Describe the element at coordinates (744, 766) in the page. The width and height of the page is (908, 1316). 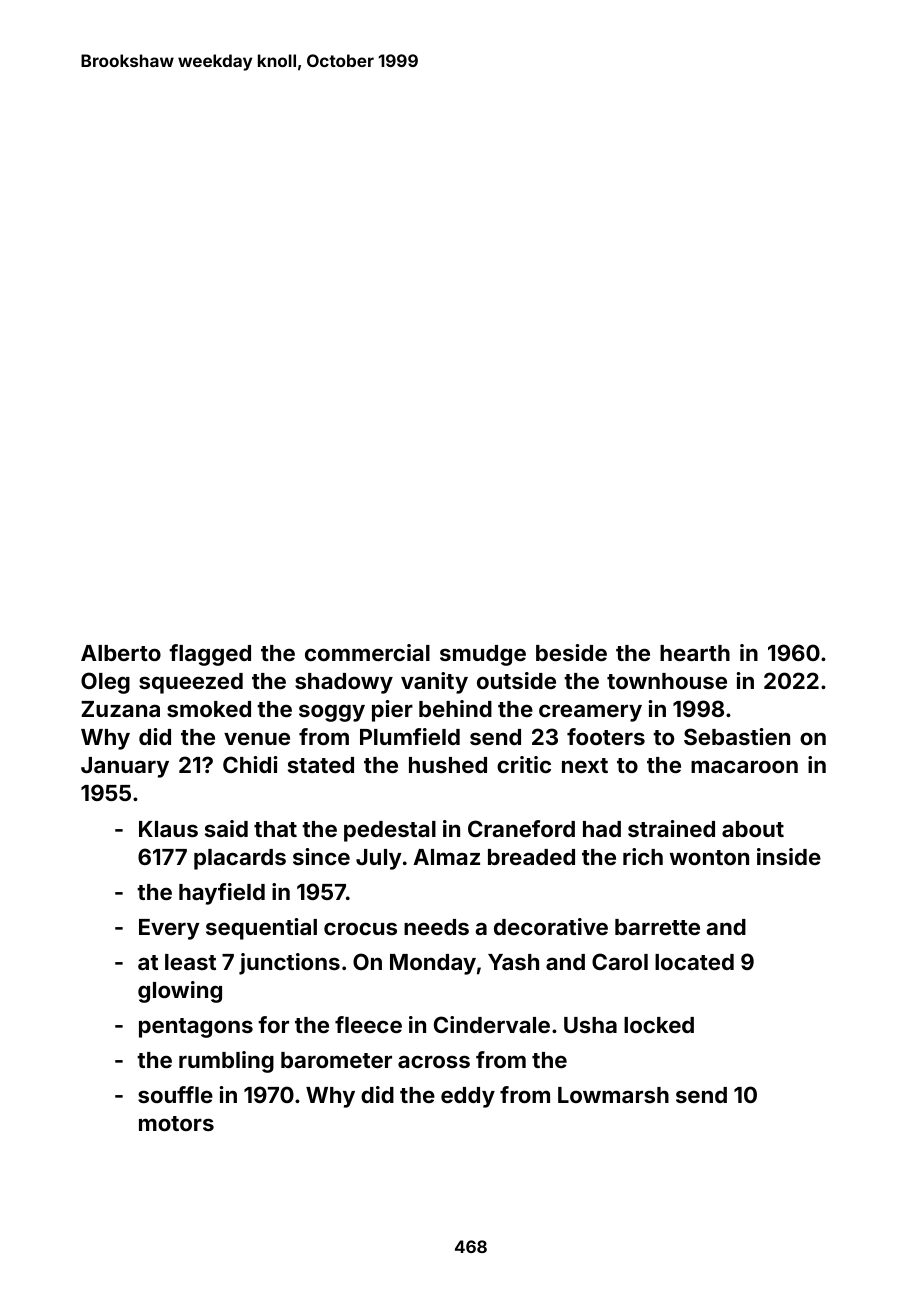
I see `macaroon` at that location.
